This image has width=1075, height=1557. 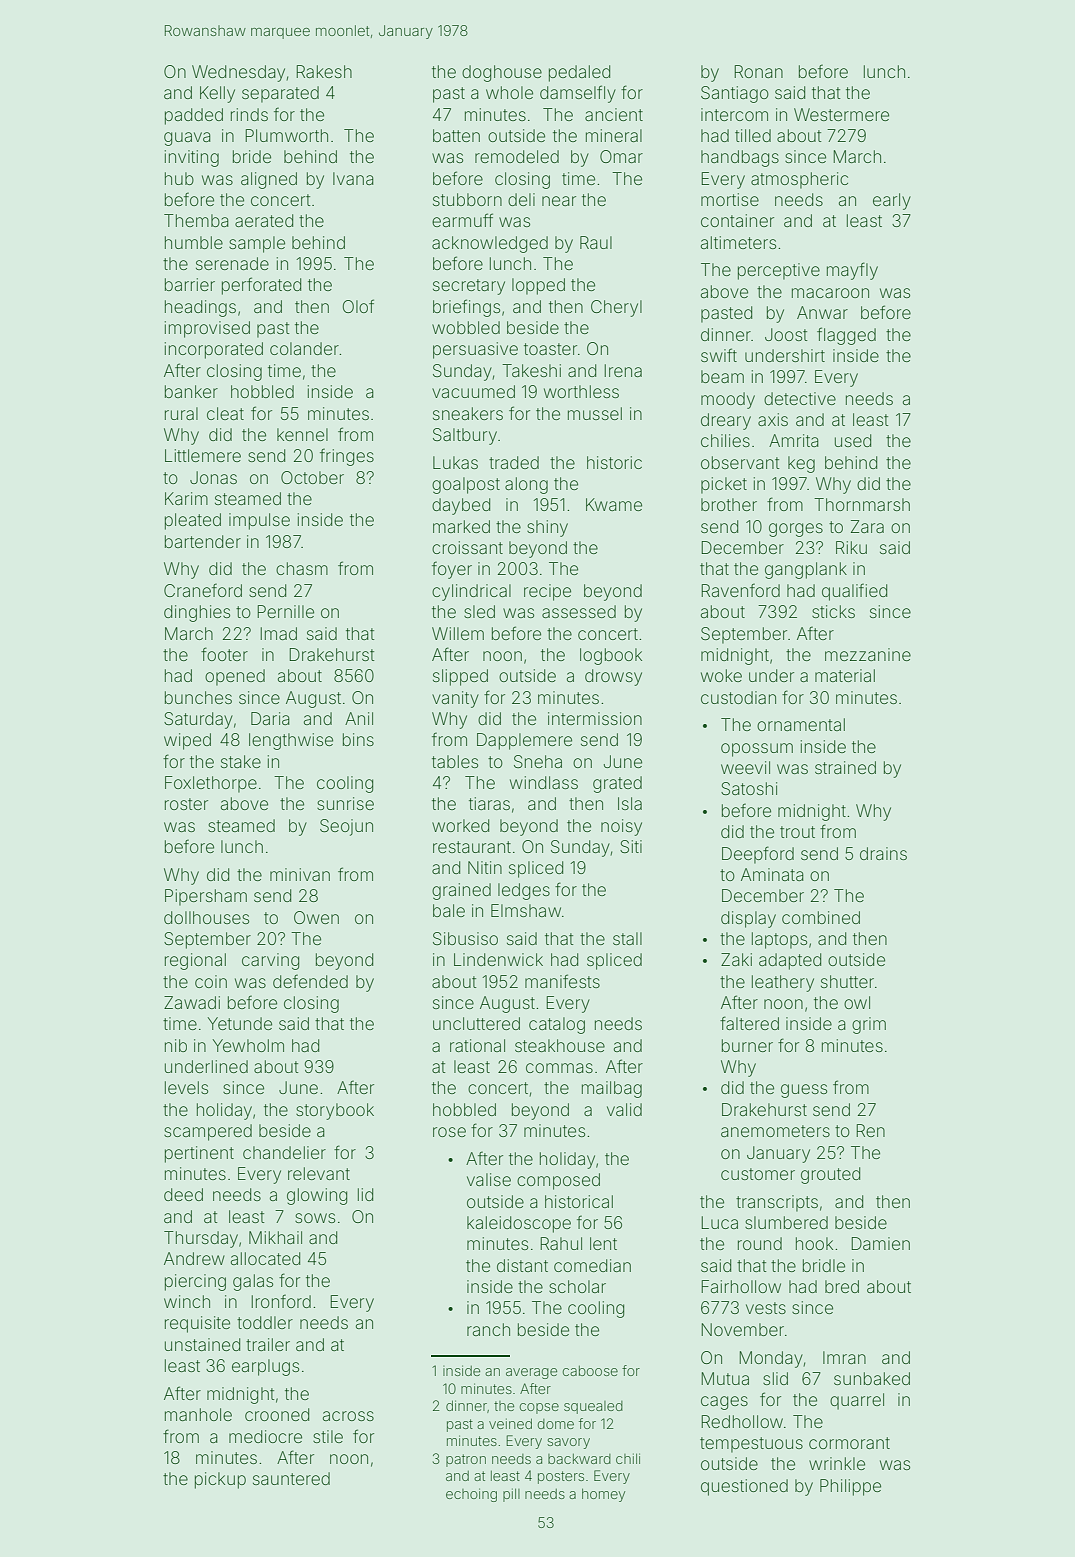 I want to click on echoing, so click(x=471, y=1495).
